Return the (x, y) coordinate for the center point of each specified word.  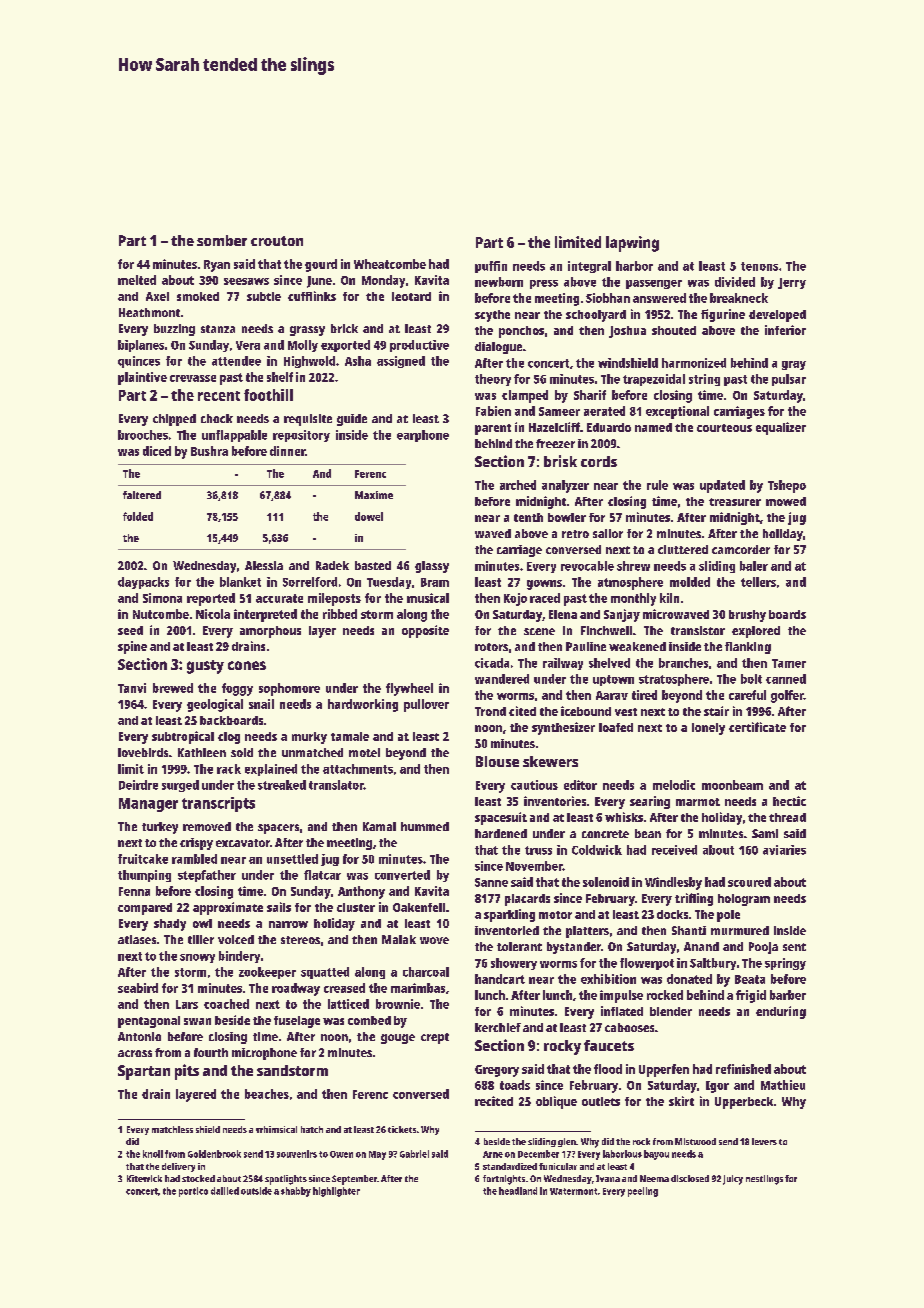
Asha (358, 361)
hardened (501, 833)
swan (197, 1021)
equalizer (781, 428)
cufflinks (312, 296)
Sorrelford (310, 582)
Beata (750, 979)
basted (373, 565)
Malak (399, 939)
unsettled (292, 859)
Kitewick (144, 1178)
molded (690, 582)
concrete (605, 834)
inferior (785, 330)
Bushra (209, 451)
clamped (525, 396)
